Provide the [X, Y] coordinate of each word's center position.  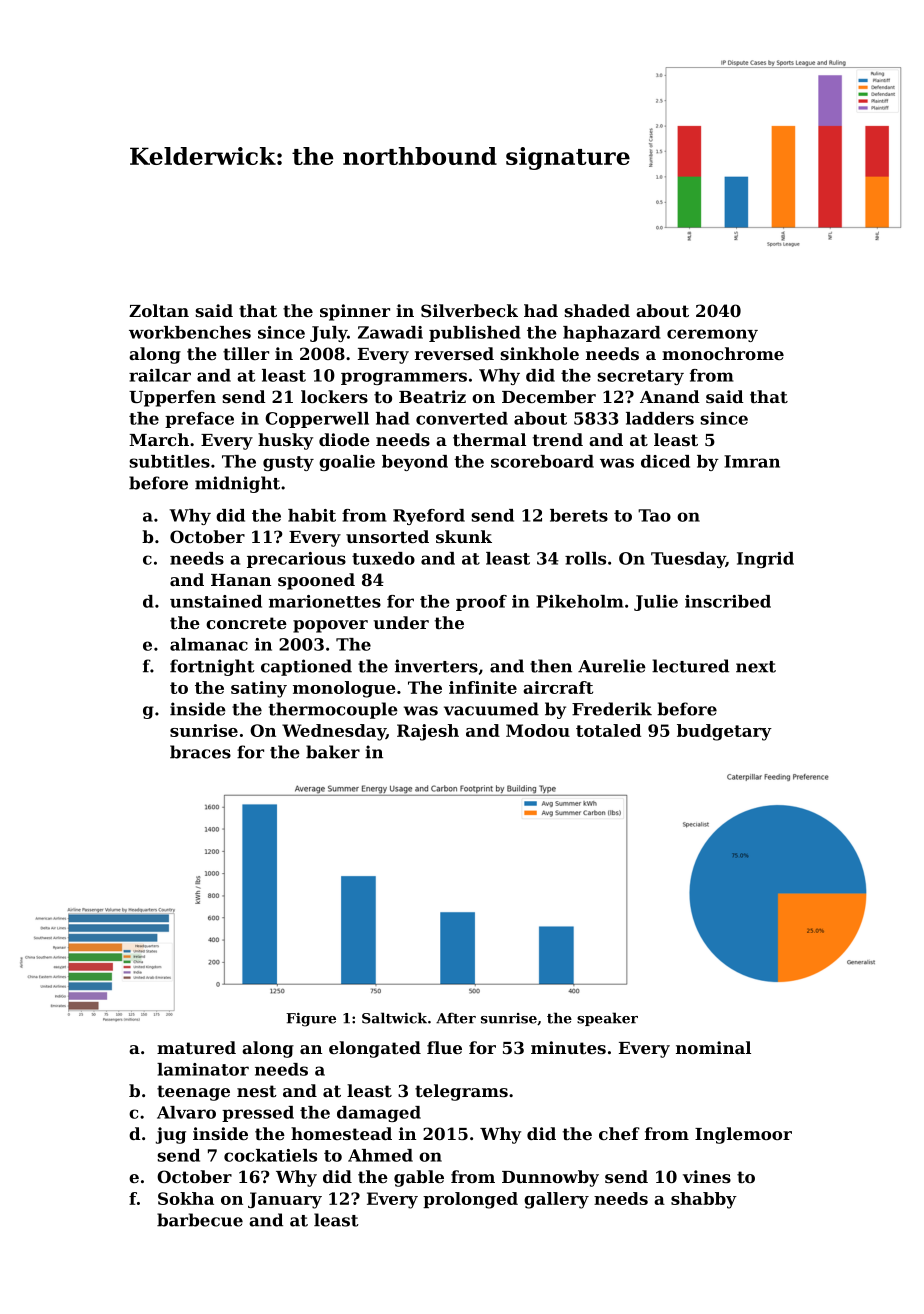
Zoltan [159, 310]
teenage [193, 1093]
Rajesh [428, 732]
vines [707, 1176]
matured [196, 1047]
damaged [379, 1114]
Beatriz [432, 396]
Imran [752, 461]
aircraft [558, 687]
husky [285, 441]
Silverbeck [469, 310]
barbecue [200, 1220]
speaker [607, 1019]
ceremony [712, 335]
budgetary [724, 732]
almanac [209, 644]
